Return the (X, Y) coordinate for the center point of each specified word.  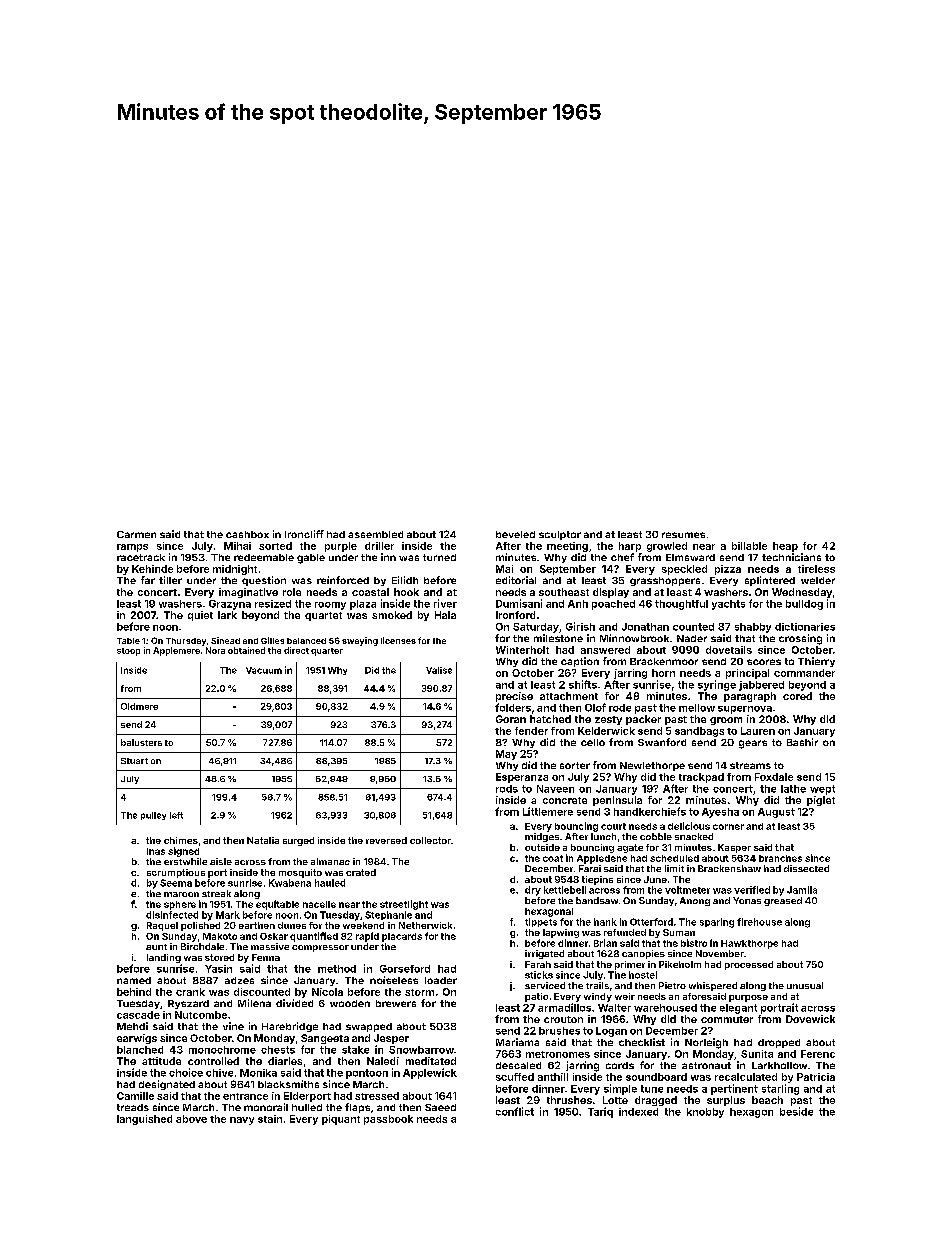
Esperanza (522, 778)
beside (796, 1111)
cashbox (247, 534)
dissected (806, 868)
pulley (153, 816)
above (191, 1119)
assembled (375, 534)
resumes (683, 535)
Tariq (600, 1112)
